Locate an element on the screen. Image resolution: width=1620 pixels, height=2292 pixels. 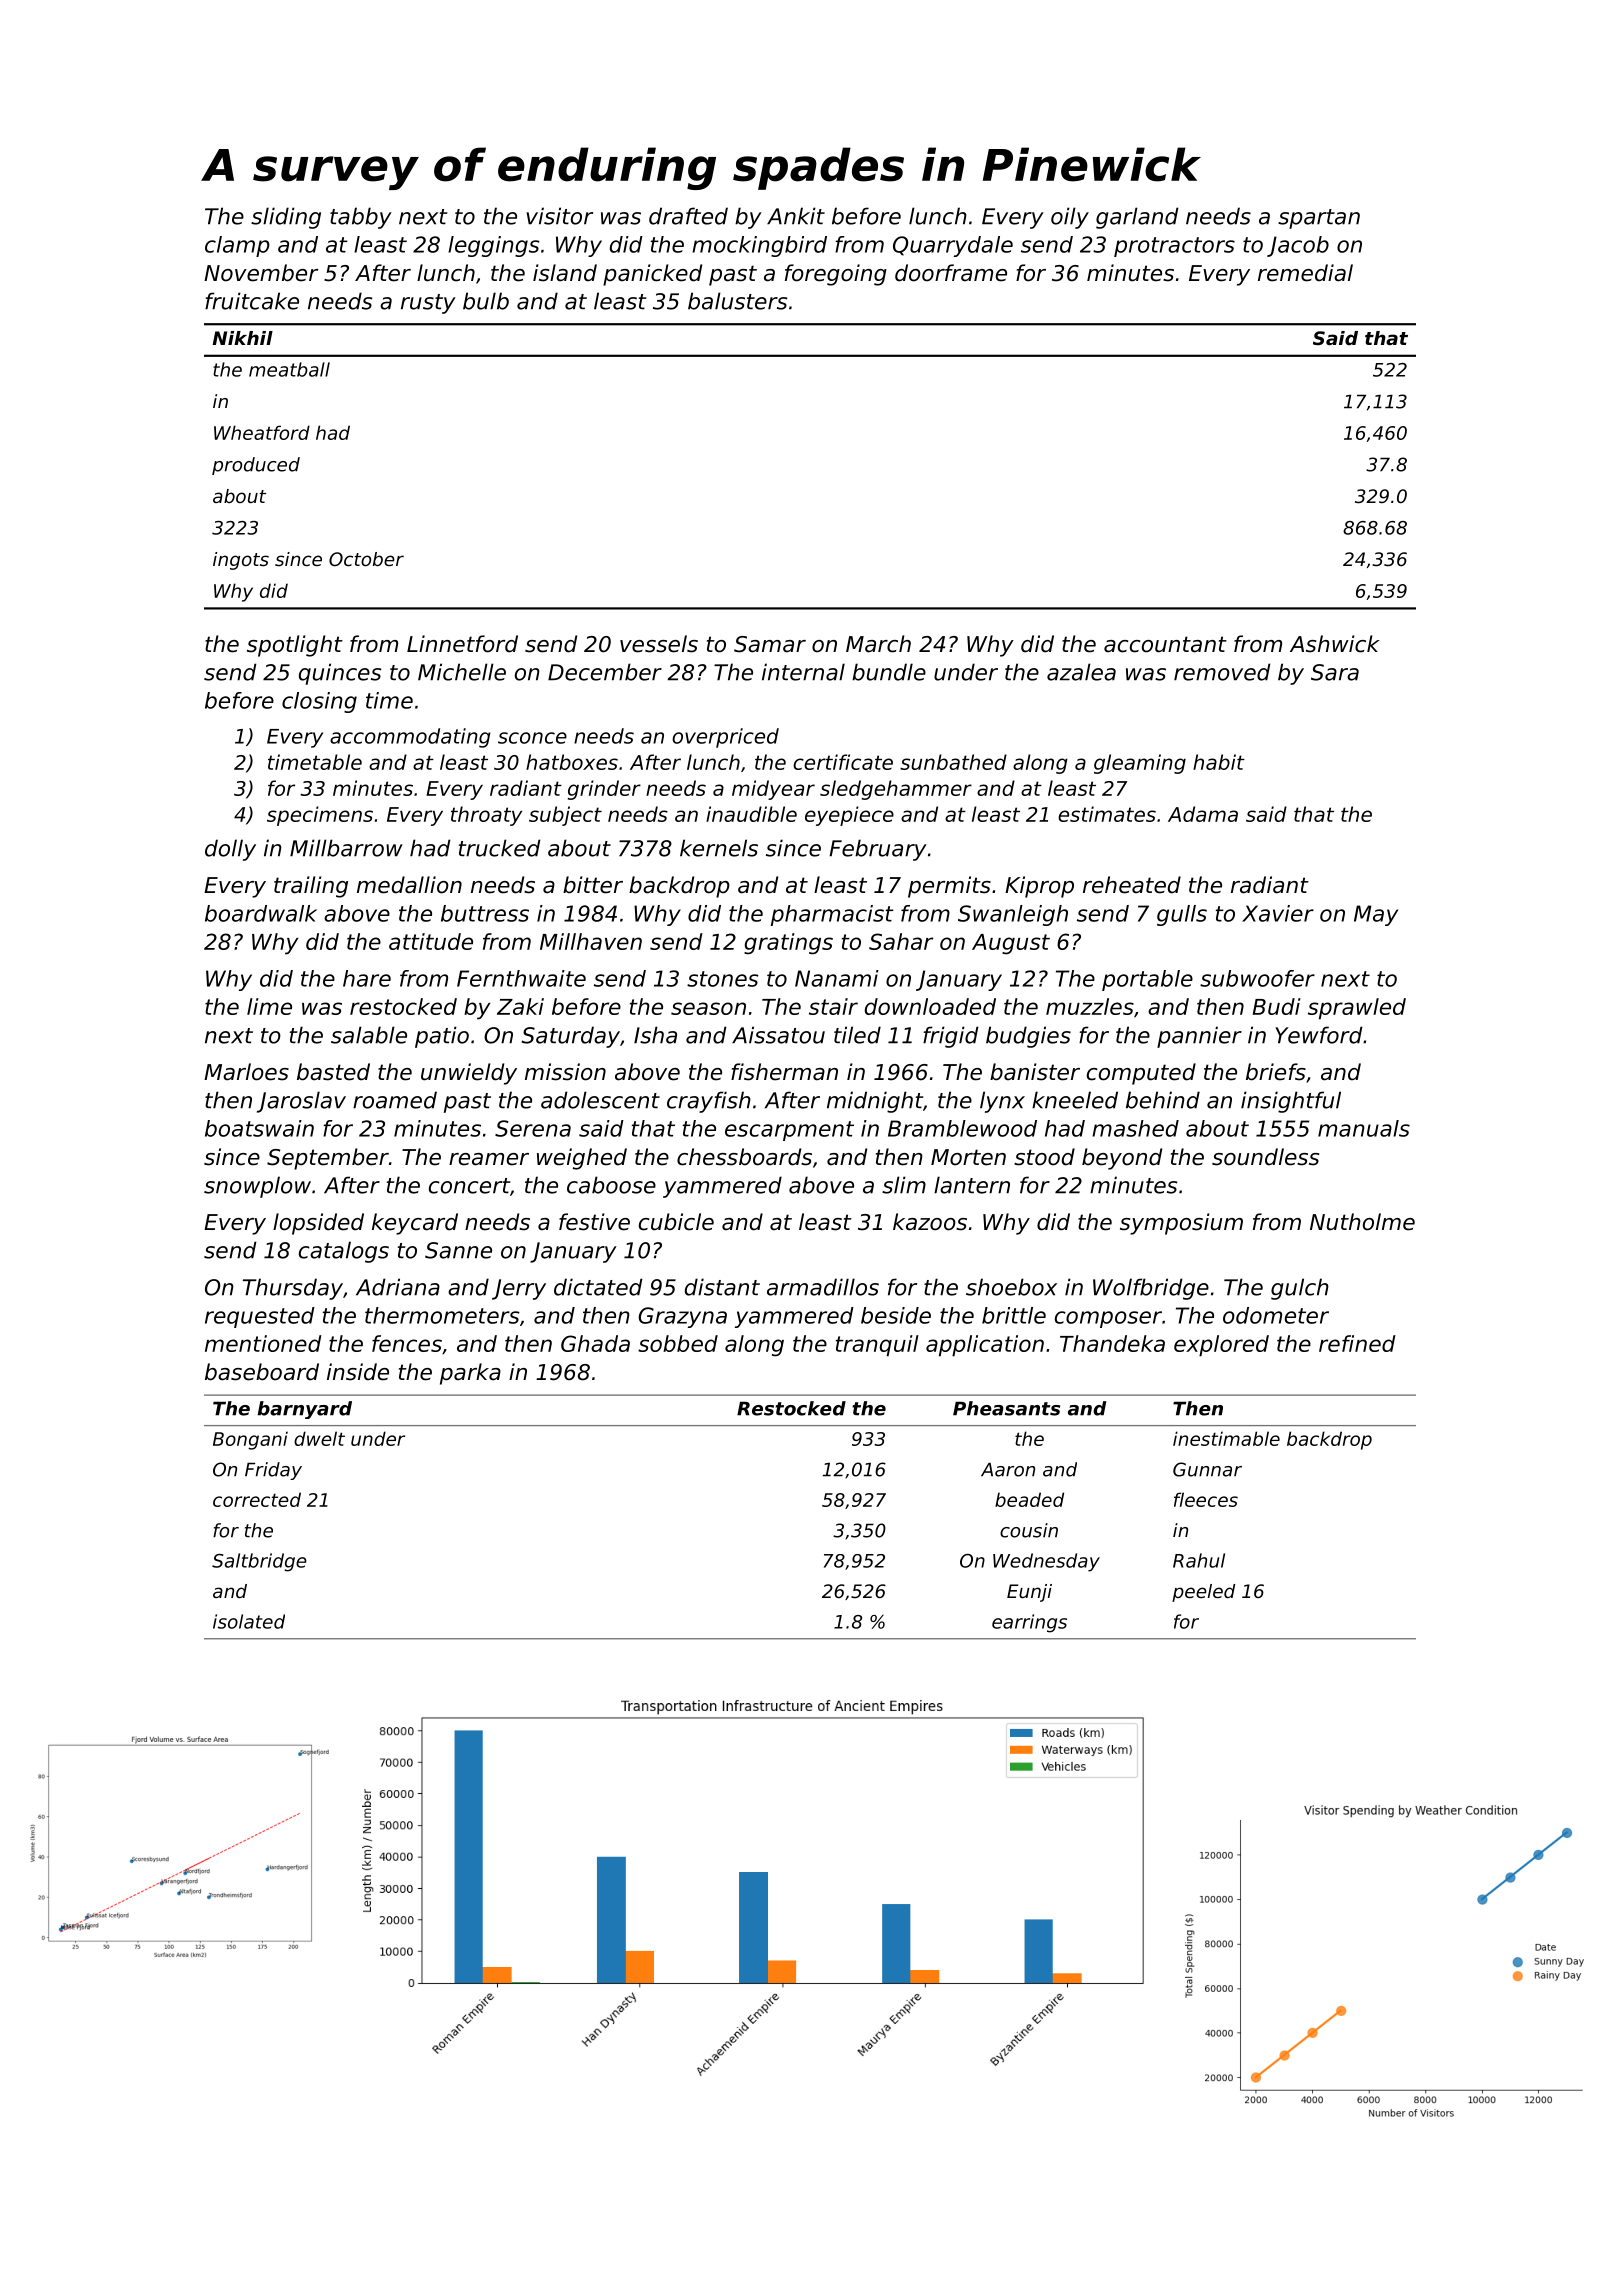
downloaded is located at coordinates (930, 1006).
